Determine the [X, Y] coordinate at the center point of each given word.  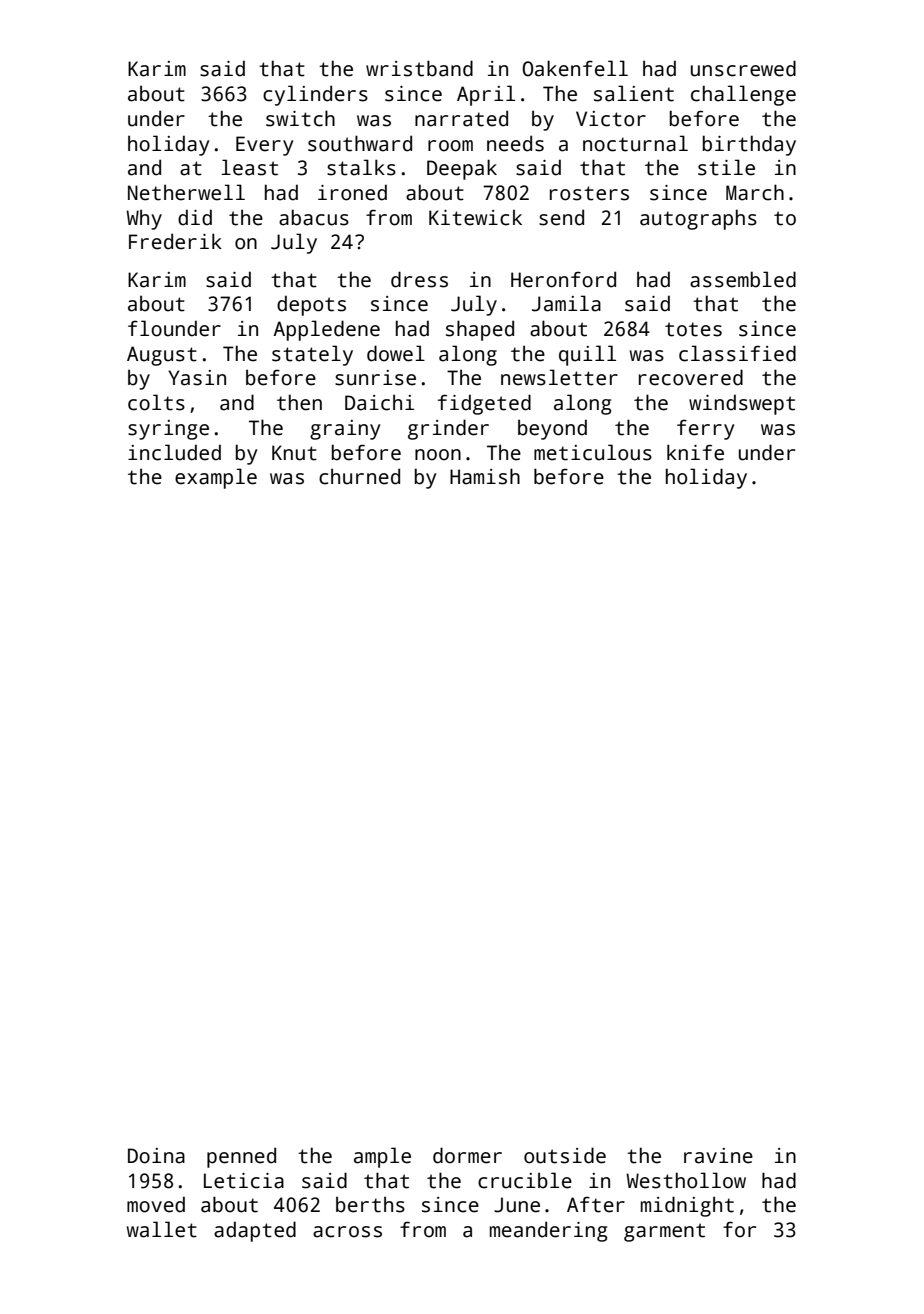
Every [264, 146]
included [174, 452]
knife [695, 452]
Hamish [485, 476]
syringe [168, 430]
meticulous [593, 452]
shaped [480, 330]
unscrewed [743, 68]
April [486, 95]
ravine [718, 1156]
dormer [467, 1155]
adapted [255, 1231]
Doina [156, 1156]
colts [156, 402]
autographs [698, 219]
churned [359, 476]
